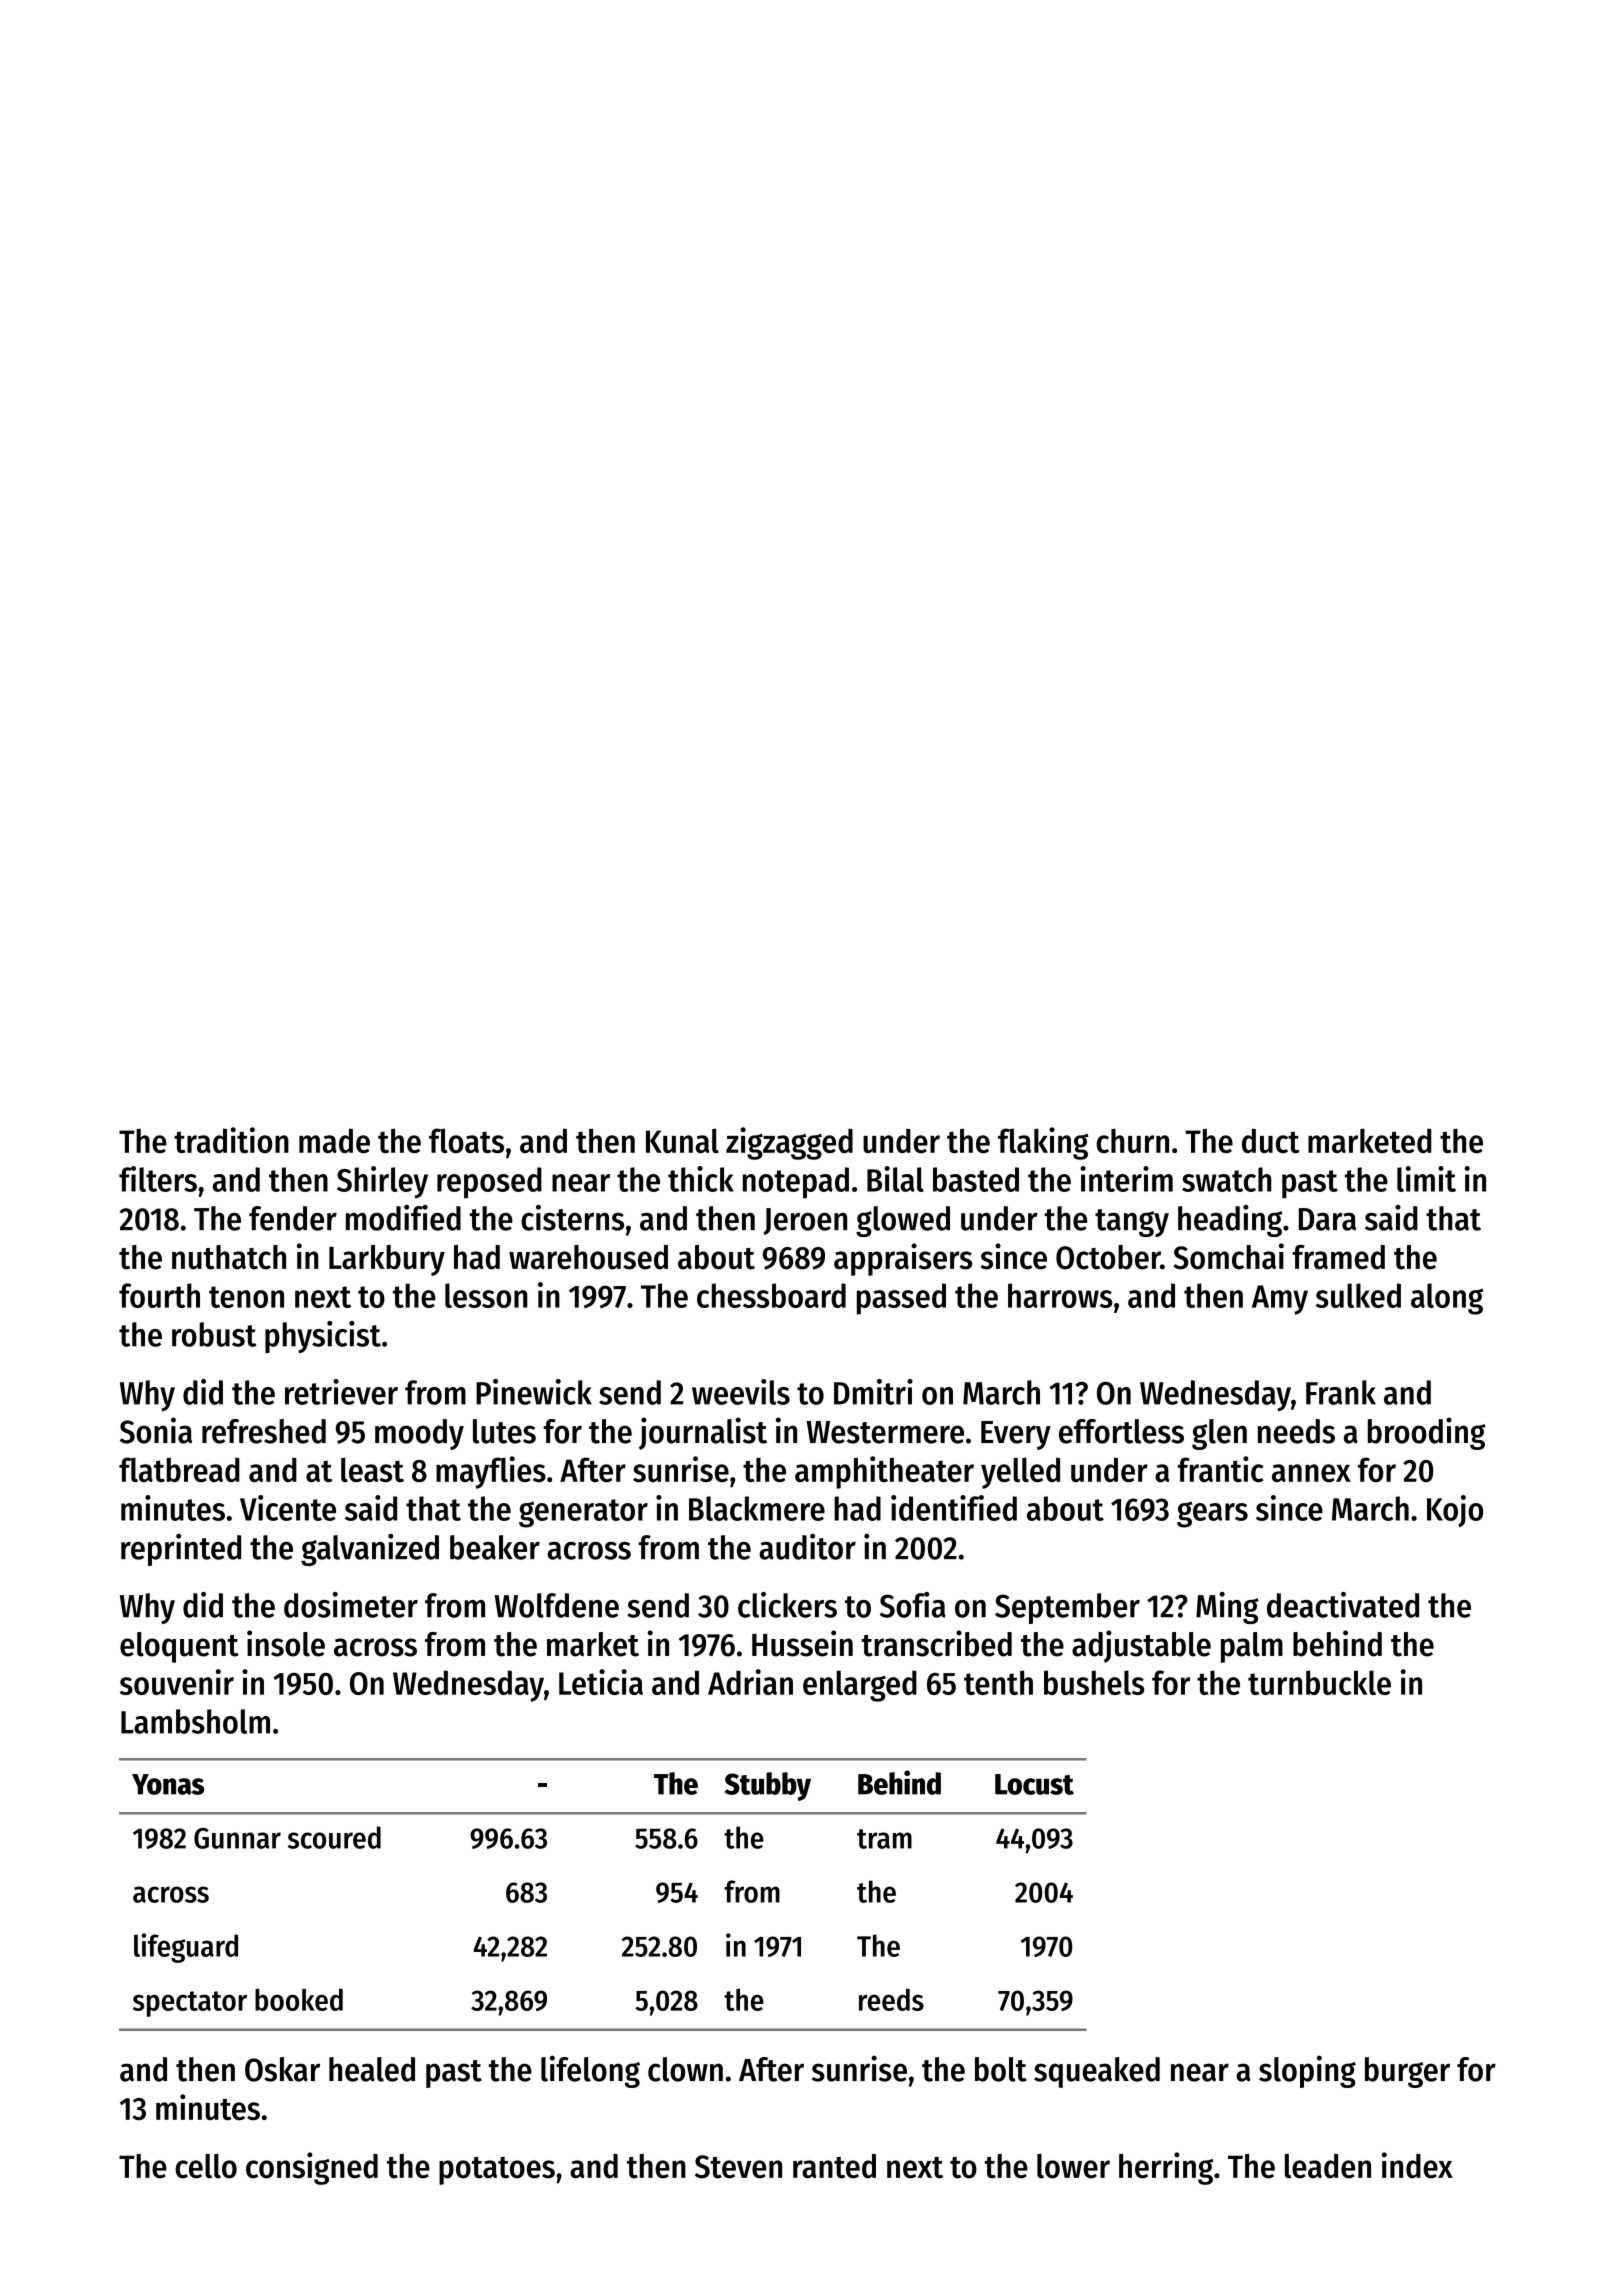 This screenshot has width=1620, height=2292. Describe the element at coordinates (1271, 1140) in the screenshot. I see `duct` at that location.
